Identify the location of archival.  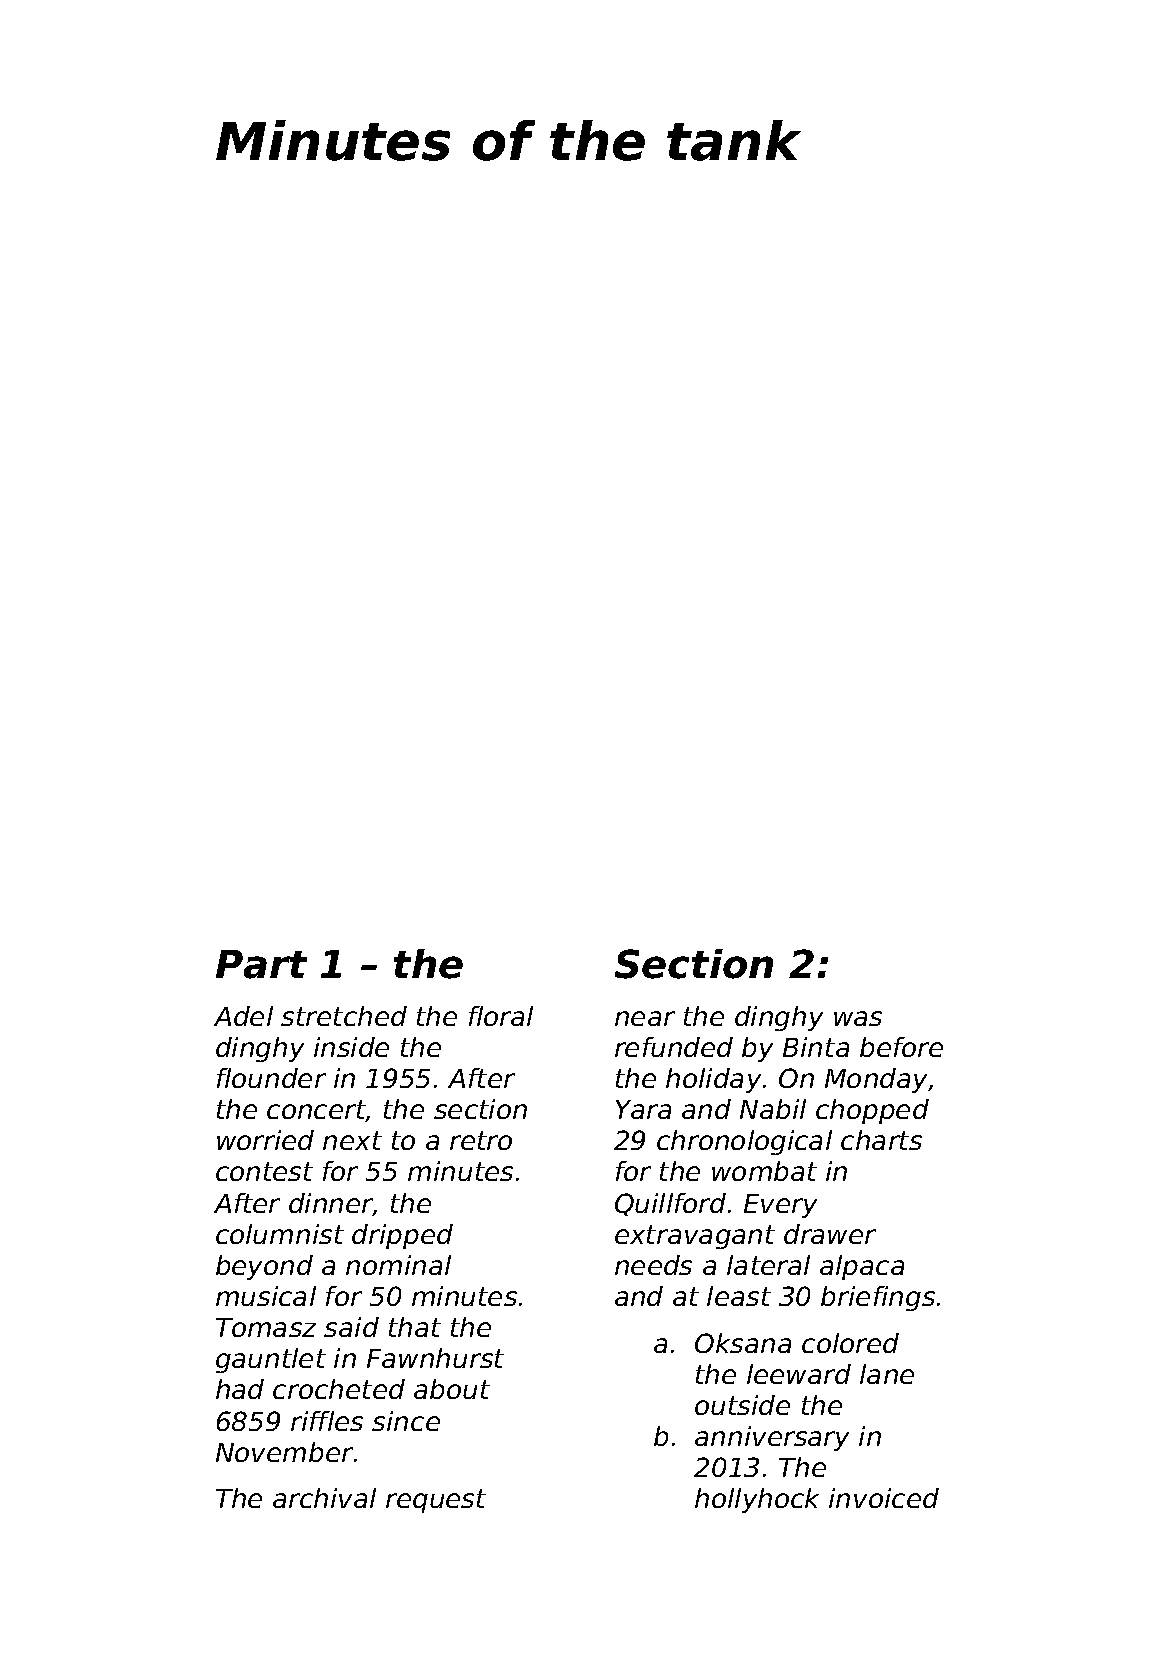
(324, 1498).
